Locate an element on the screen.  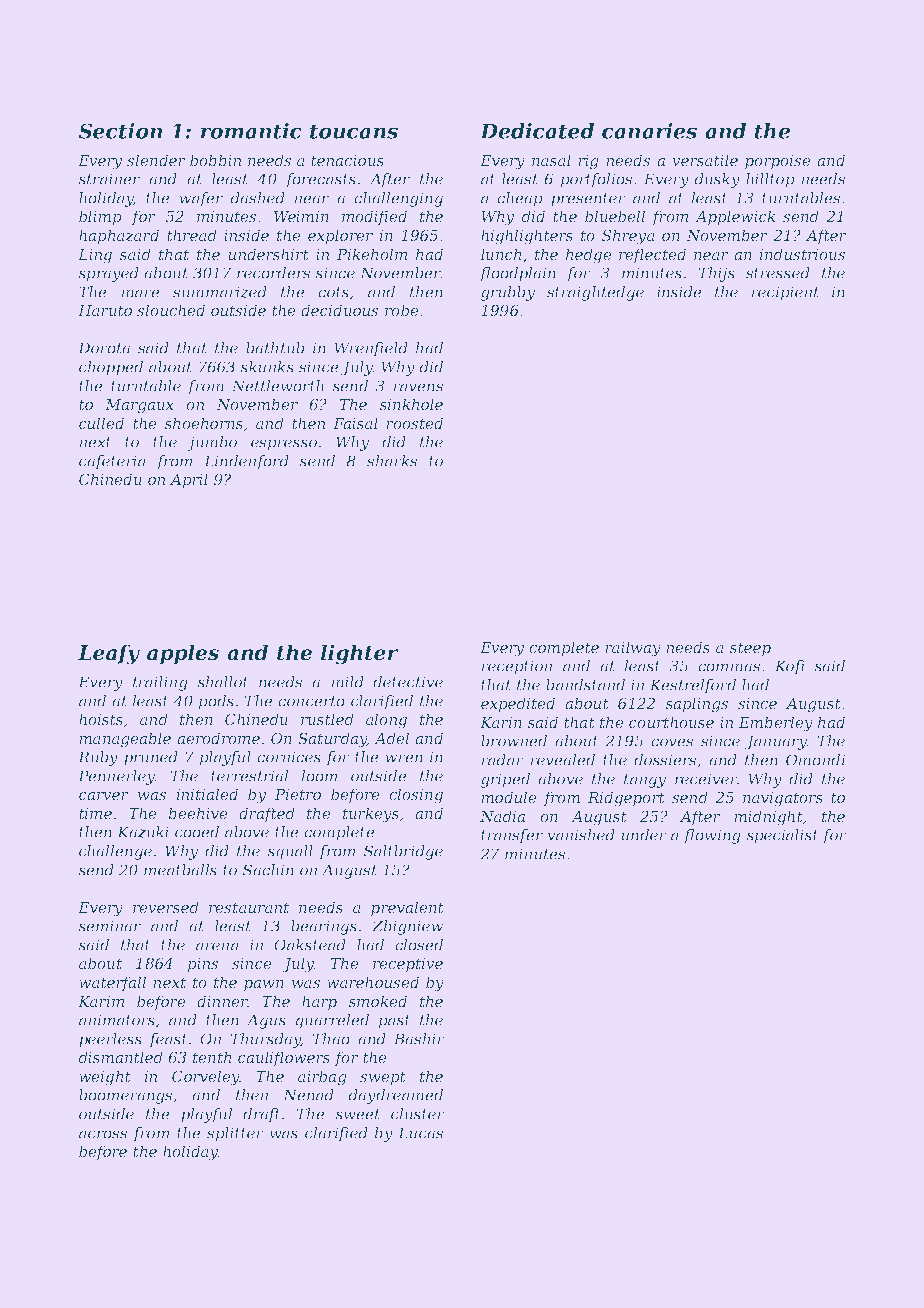
apples is located at coordinates (183, 654).
